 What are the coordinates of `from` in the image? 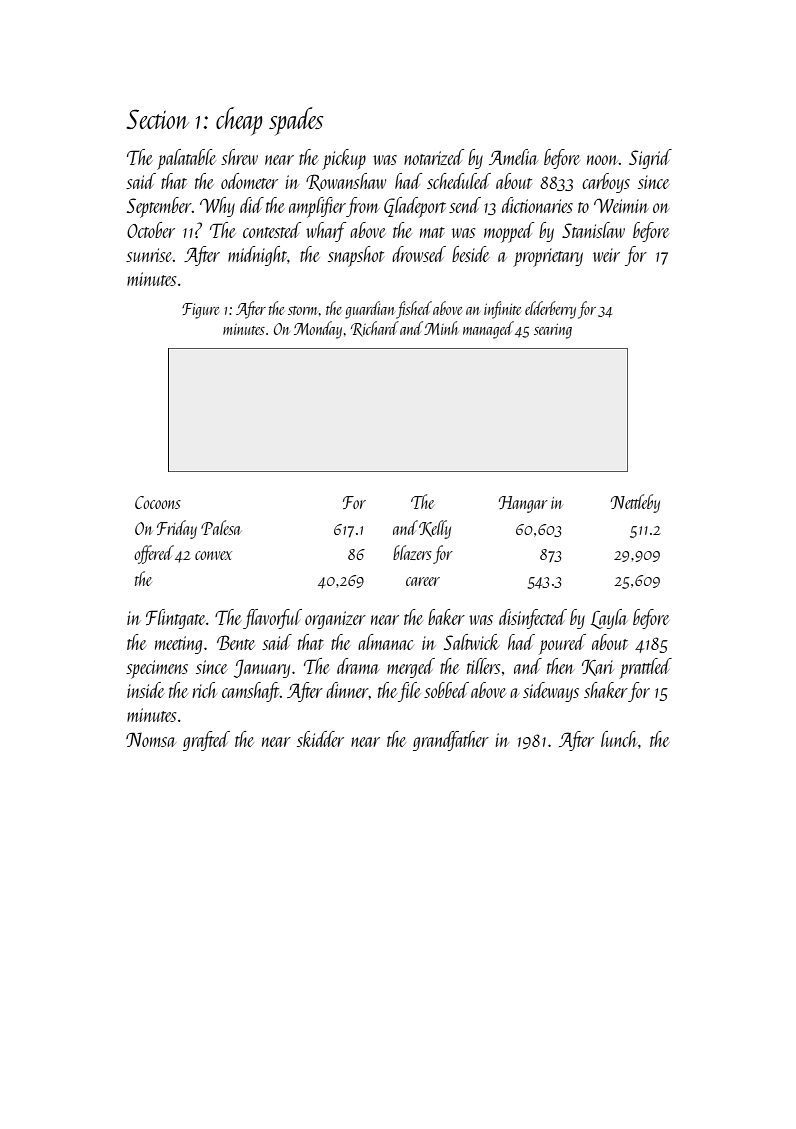 It's located at (363, 207).
